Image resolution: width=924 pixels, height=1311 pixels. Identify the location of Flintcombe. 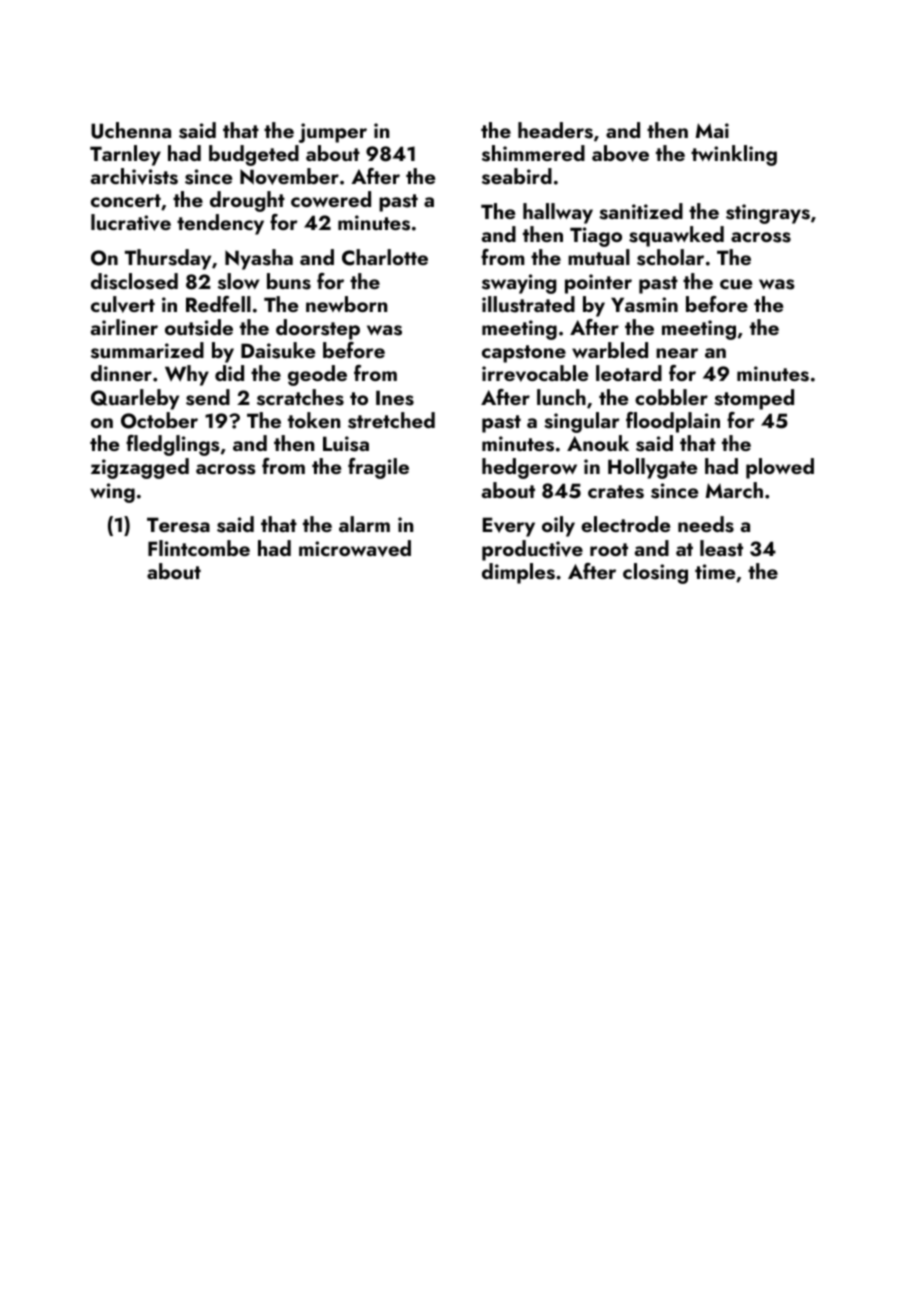
(199, 548).
